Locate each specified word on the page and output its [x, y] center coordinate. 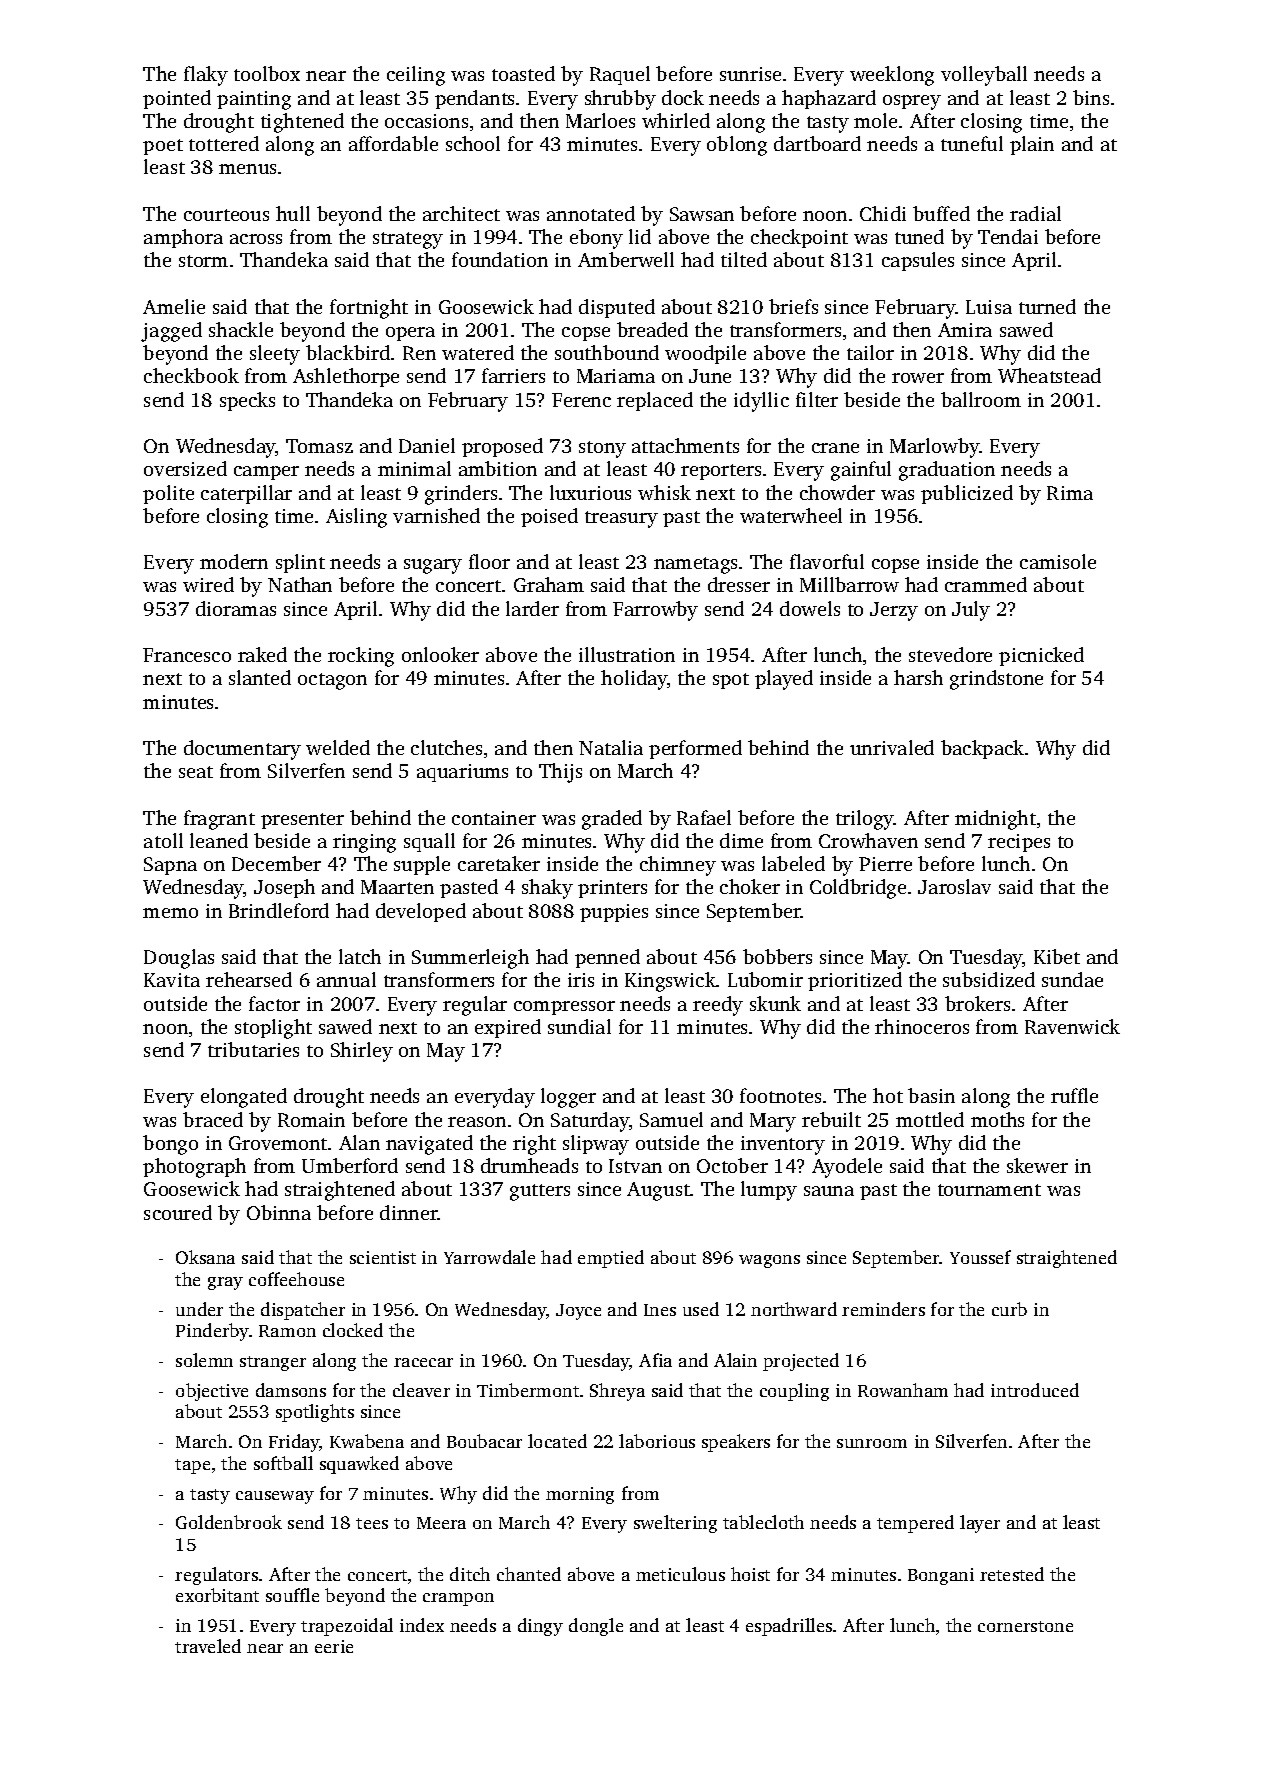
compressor [564, 1008]
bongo [170, 1145]
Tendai [1008, 236]
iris [581, 980]
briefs [793, 306]
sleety [275, 355]
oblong [737, 146]
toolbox [267, 73]
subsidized [989, 979]
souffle [292, 1595]
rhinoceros [922, 1026]
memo [170, 913]
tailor [870, 352]
